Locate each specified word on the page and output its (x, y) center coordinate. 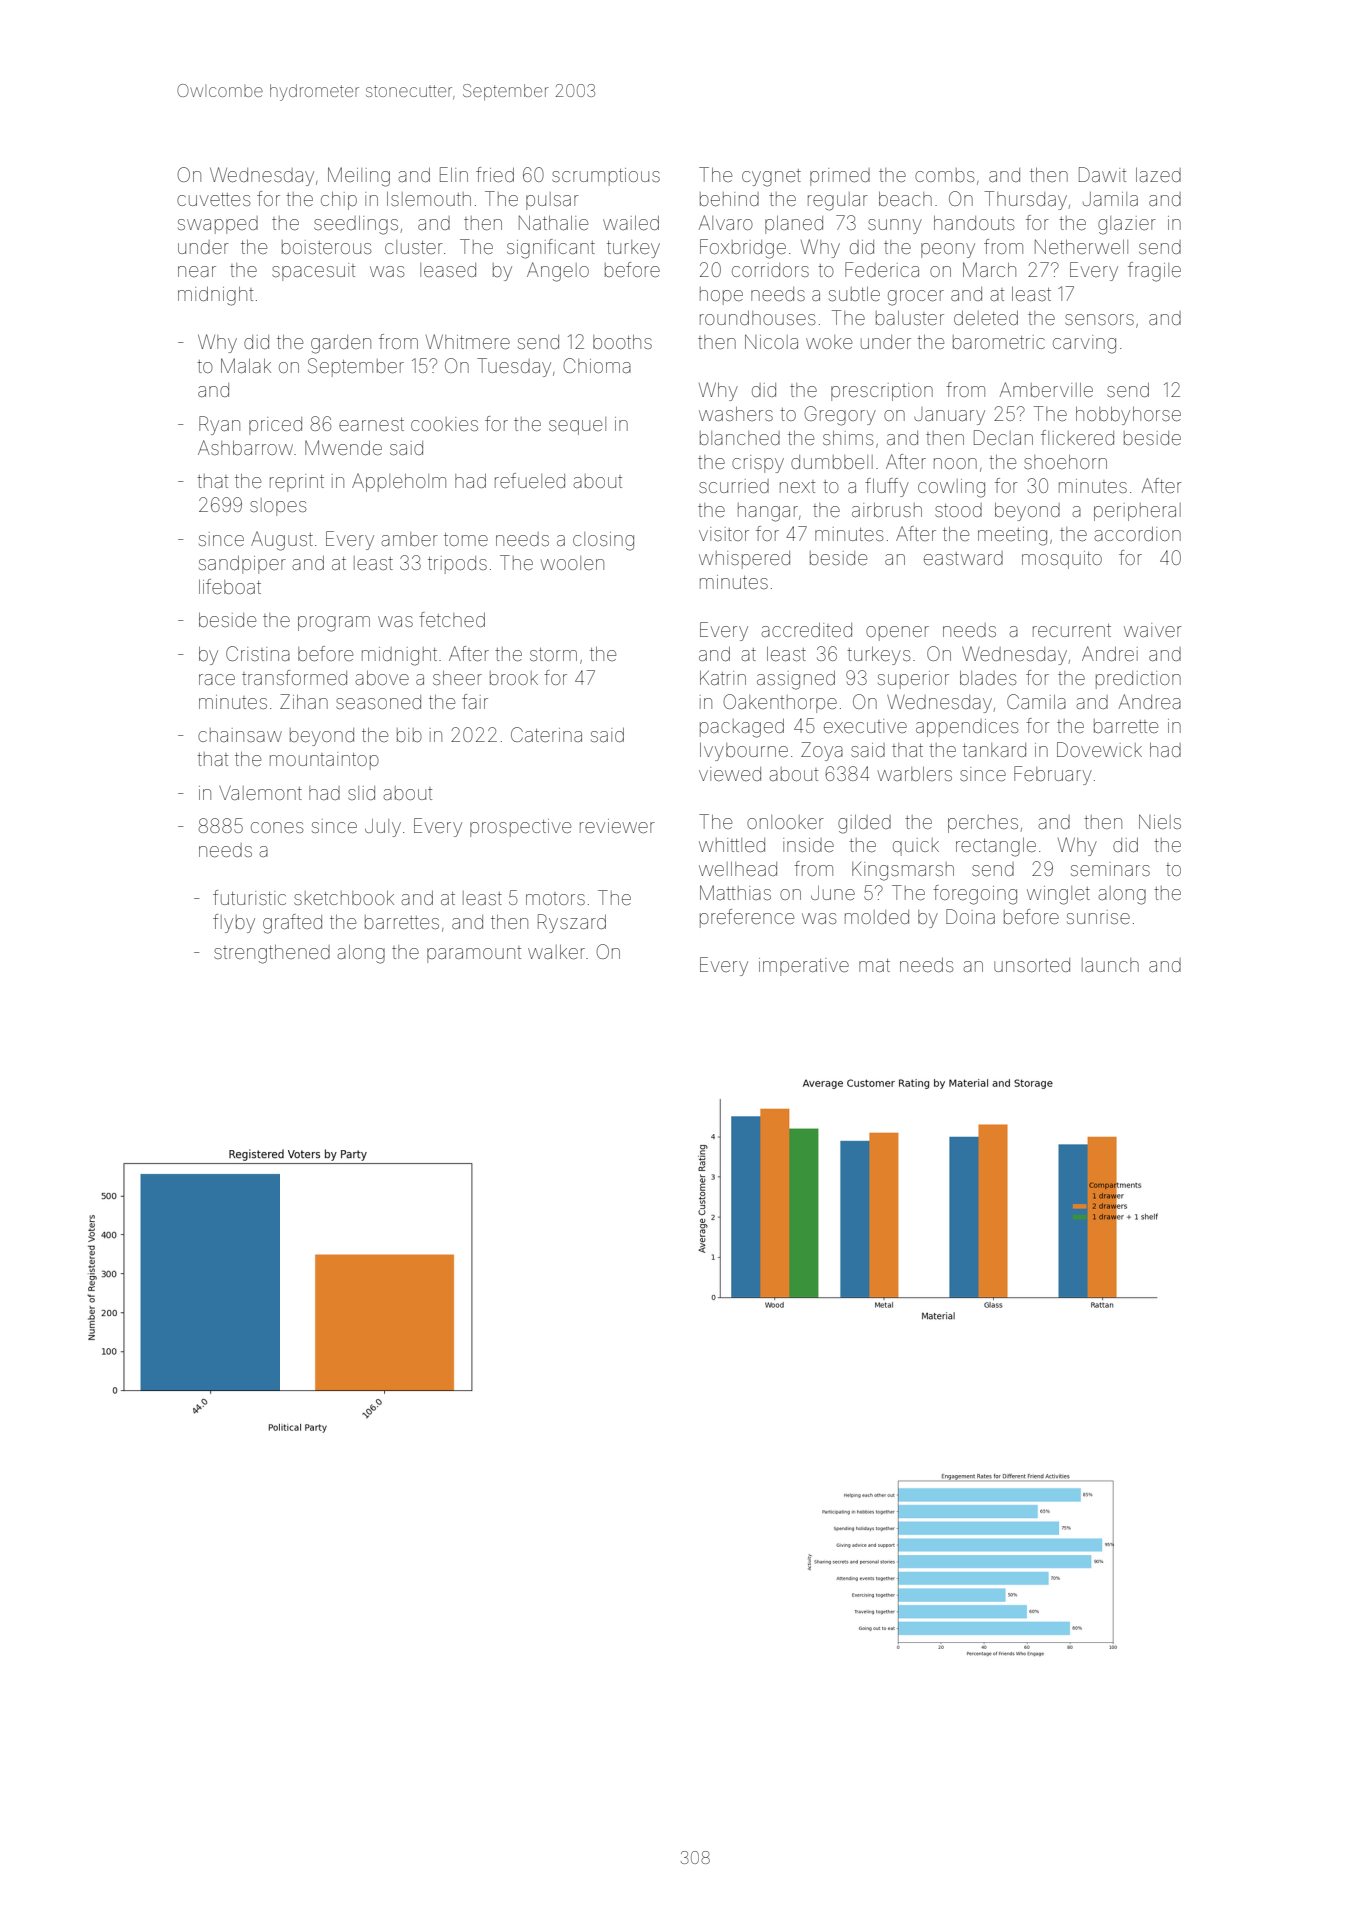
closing (603, 541)
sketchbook (344, 898)
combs (944, 175)
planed (794, 225)
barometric (999, 342)
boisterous (326, 247)
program (334, 624)
